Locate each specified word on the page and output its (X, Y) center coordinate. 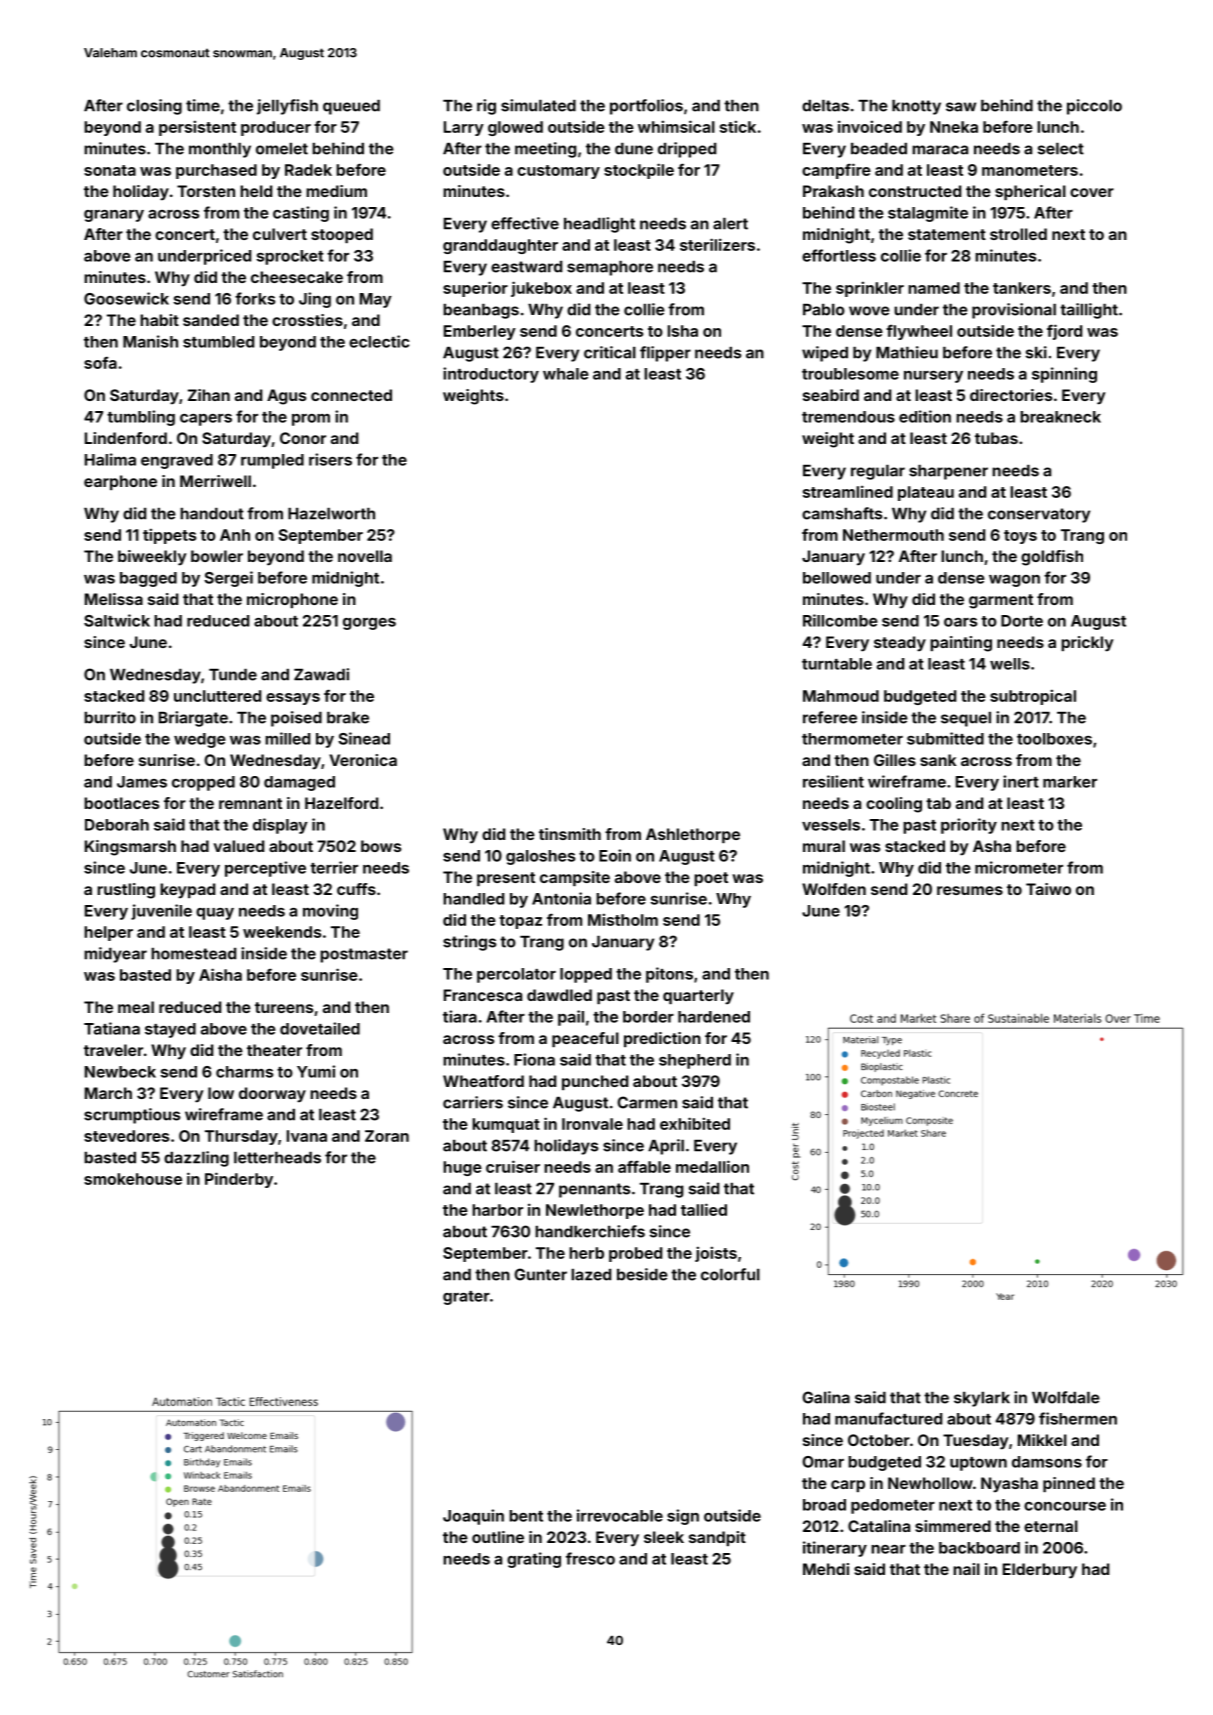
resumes (970, 890)
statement (947, 234)
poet (711, 879)
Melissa (114, 599)
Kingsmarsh (130, 848)
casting (301, 214)
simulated (538, 105)
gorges (369, 624)
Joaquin (473, 1517)
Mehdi (826, 1569)
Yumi (316, 1071)
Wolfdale (1066, 1397)
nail (966, 1569)
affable (644, 1166)
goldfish (1052, 558)
